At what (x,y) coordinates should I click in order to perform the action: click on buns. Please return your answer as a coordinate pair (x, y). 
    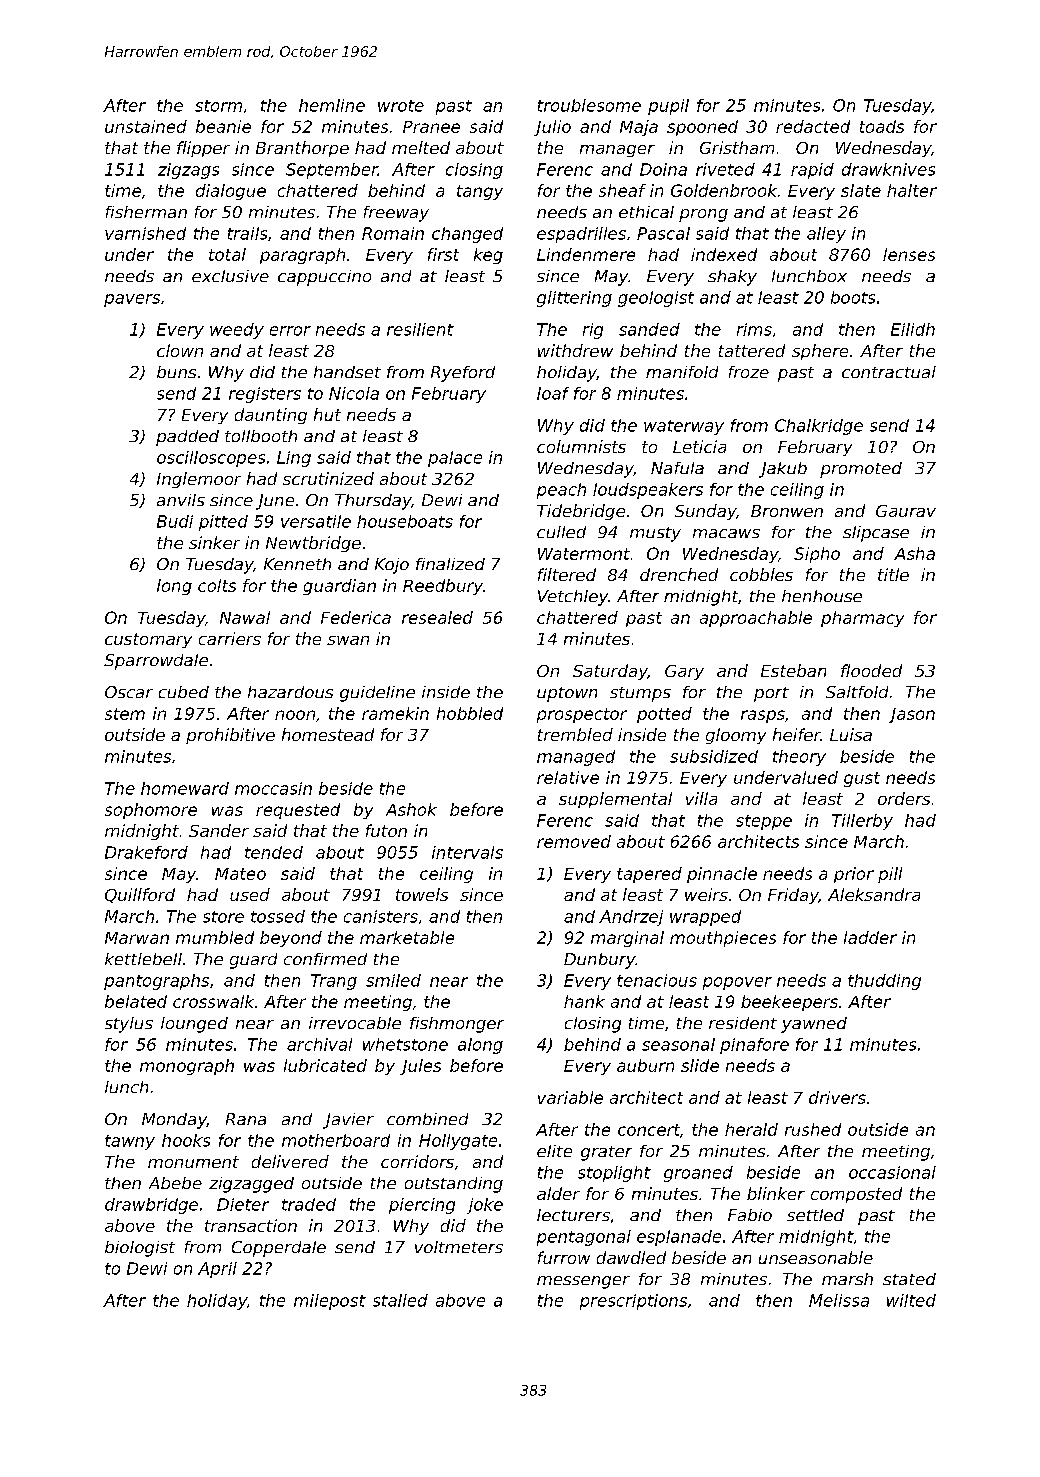
    Looking at the image, I should click on (176, 372).
